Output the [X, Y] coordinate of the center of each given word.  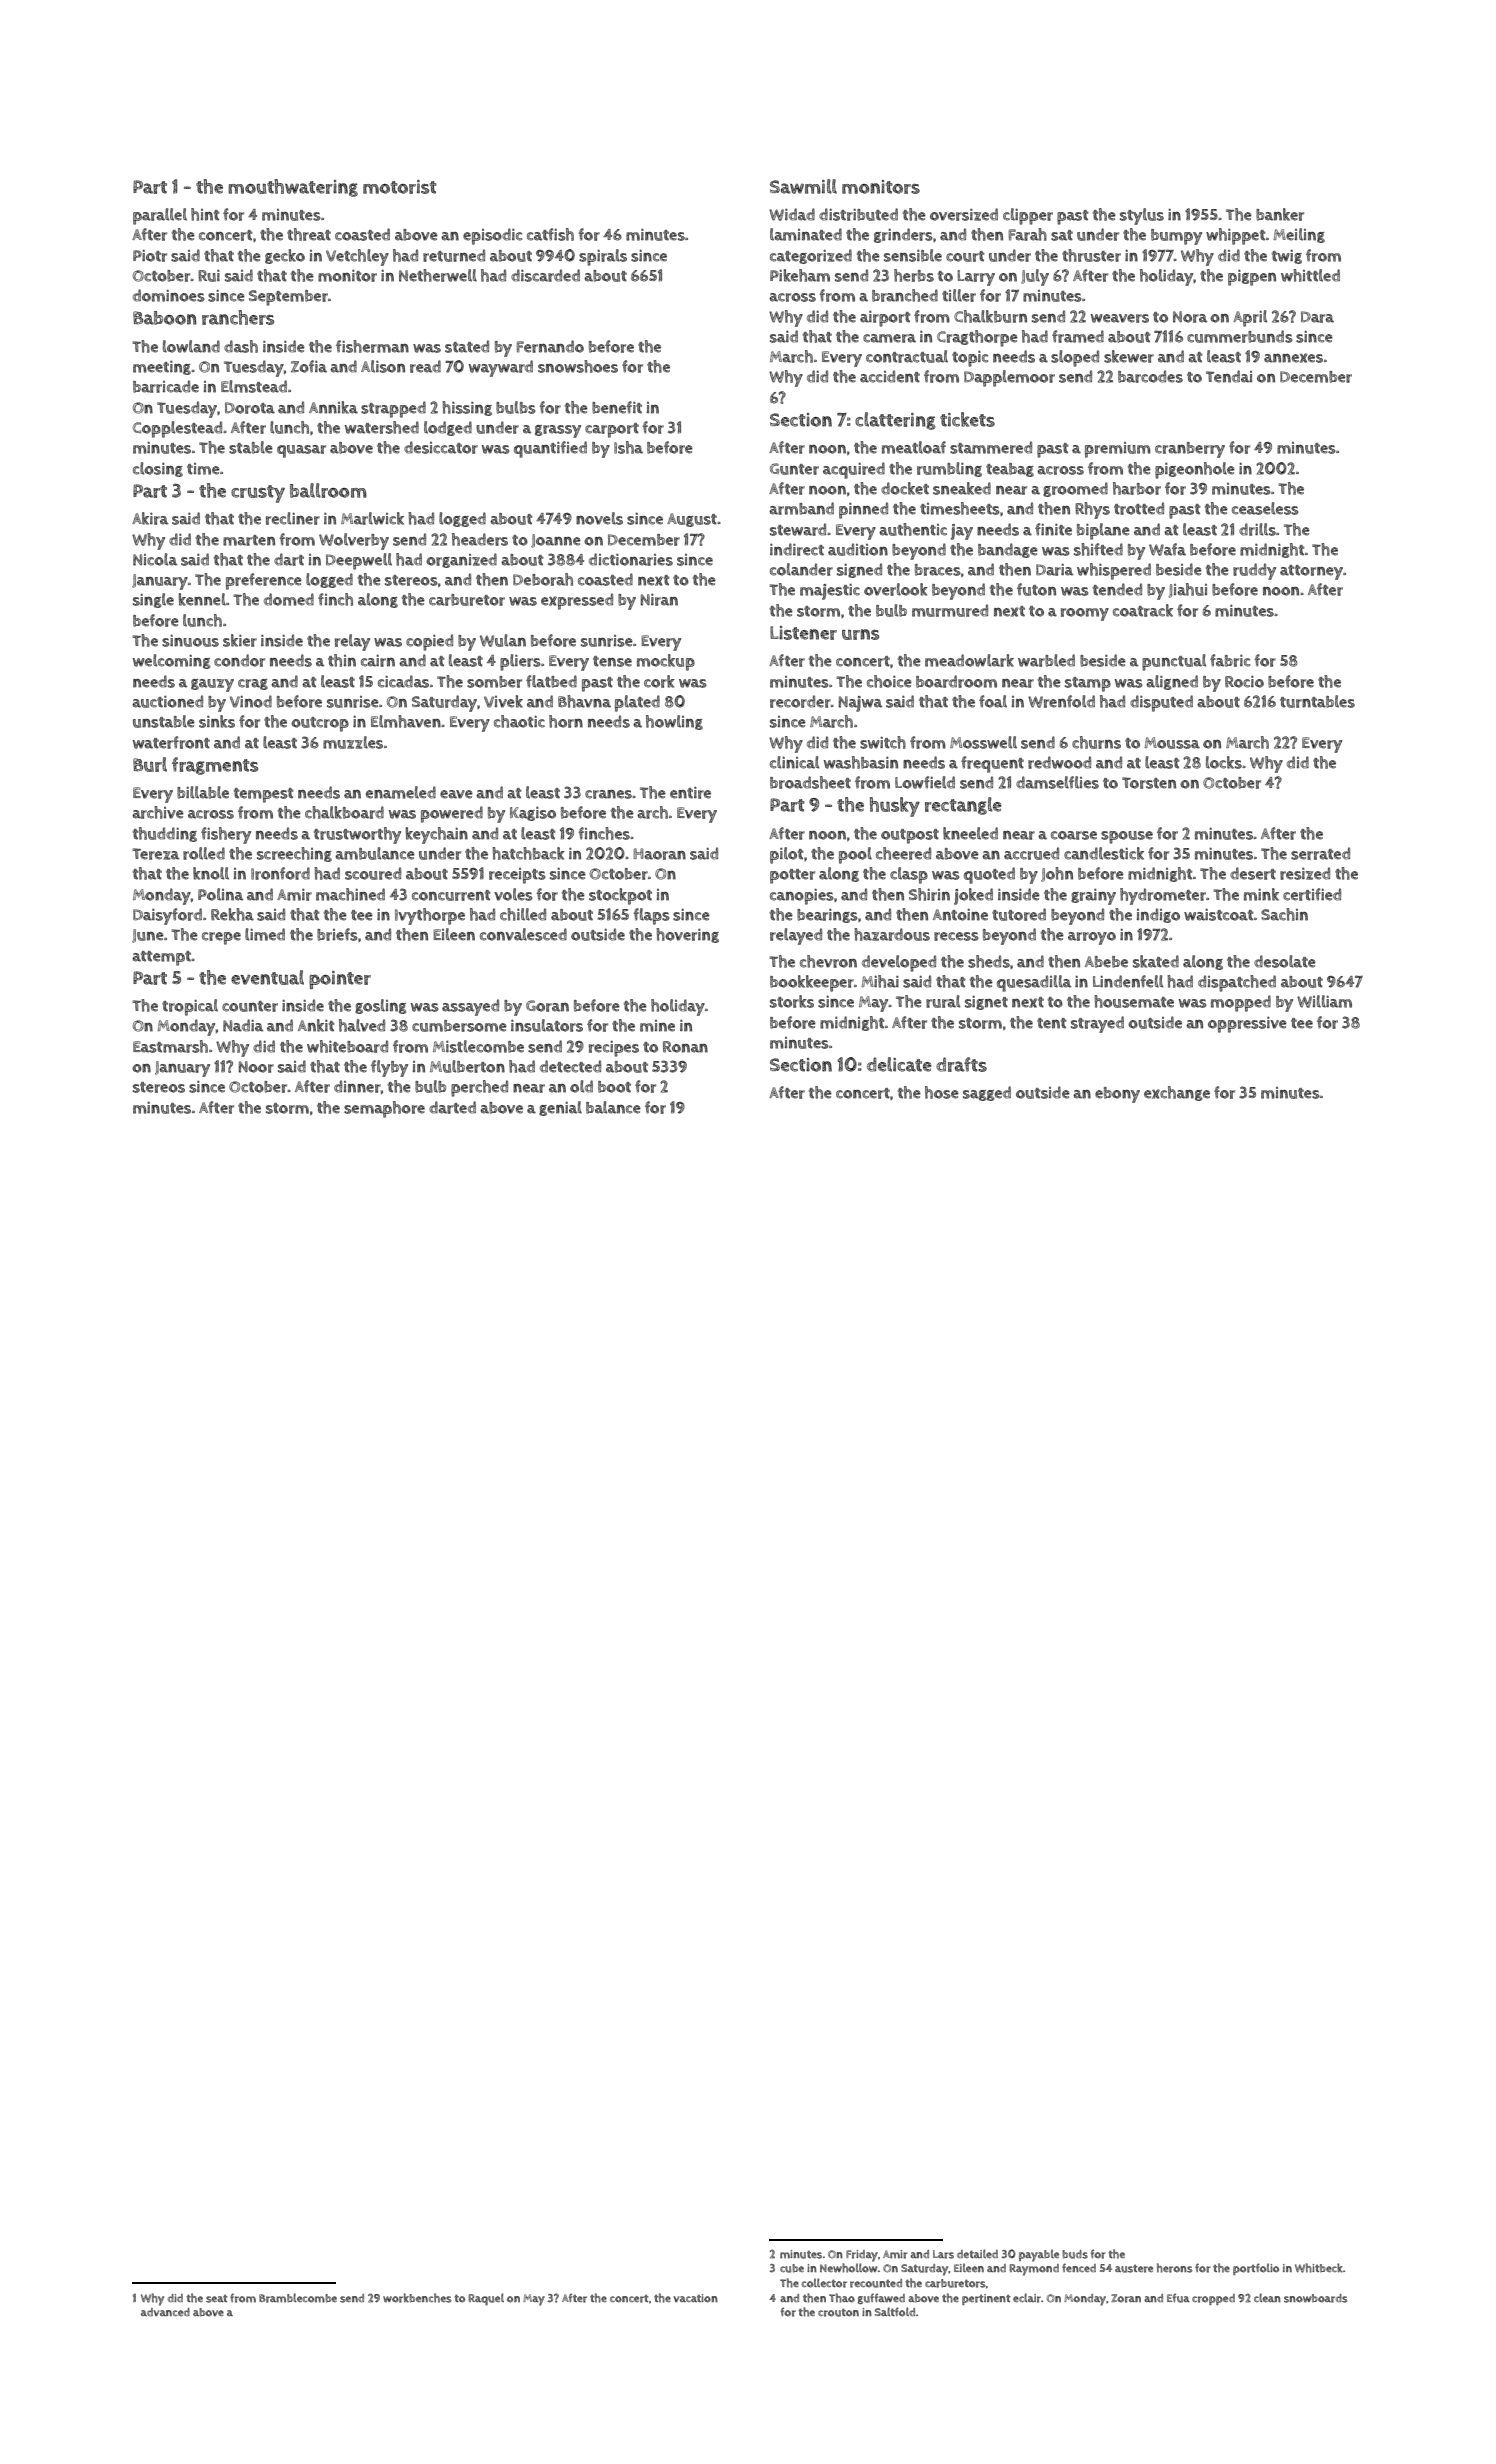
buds [1075, 2254]
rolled [204, 853]
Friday [862, 2256]
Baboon [165, 318]
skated [1156, 961]
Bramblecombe [298, 2298]
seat [217, 2298]
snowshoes [578, 366]
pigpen [1252, 278]
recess [956, 936]
